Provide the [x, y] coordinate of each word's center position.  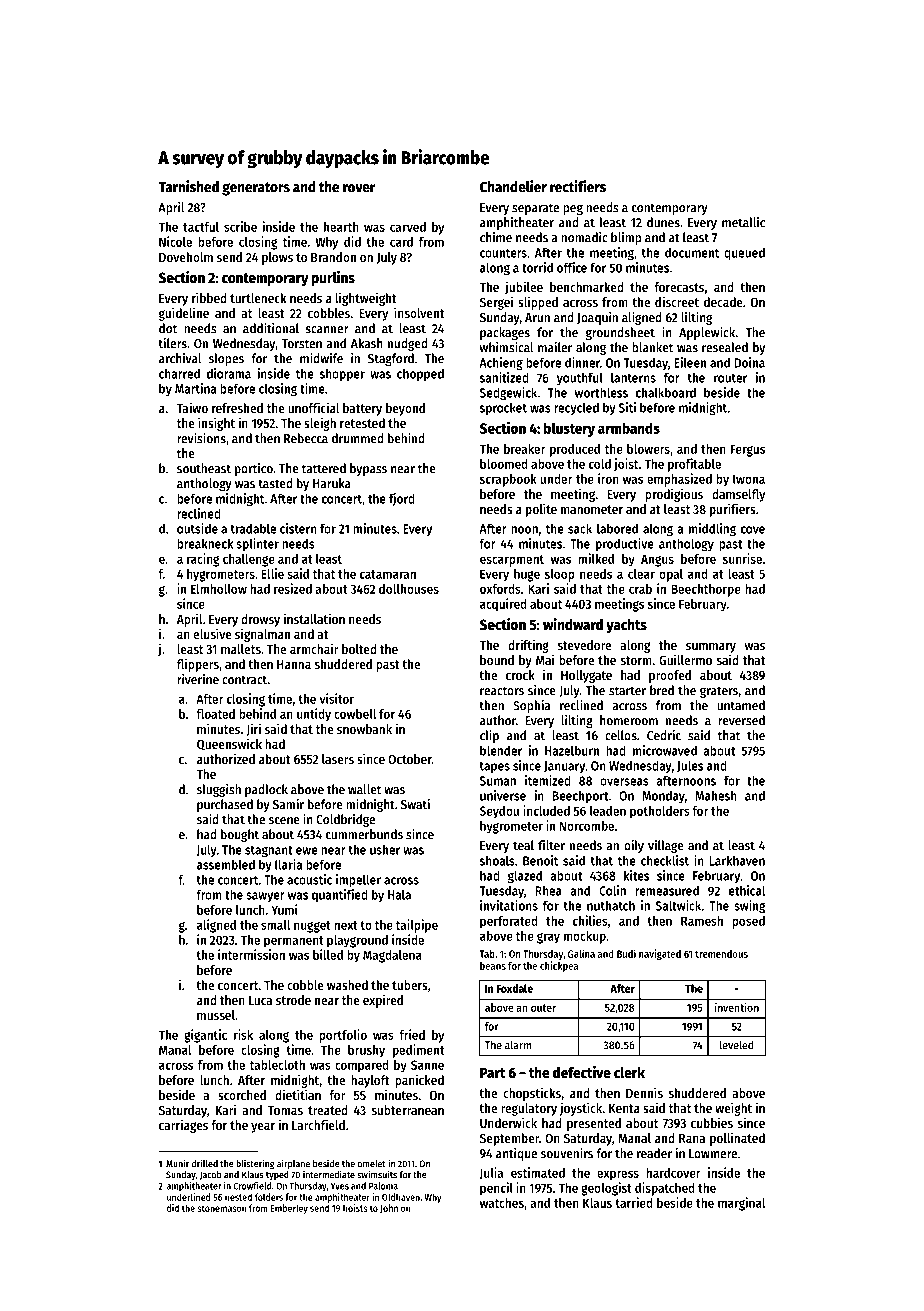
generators [256, 189]
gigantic [205, 1036]
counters [503, 253]
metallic [743, 222]
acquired [503, 605]
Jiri [253, 729]
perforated [509, 922]
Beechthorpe [706, 590]
